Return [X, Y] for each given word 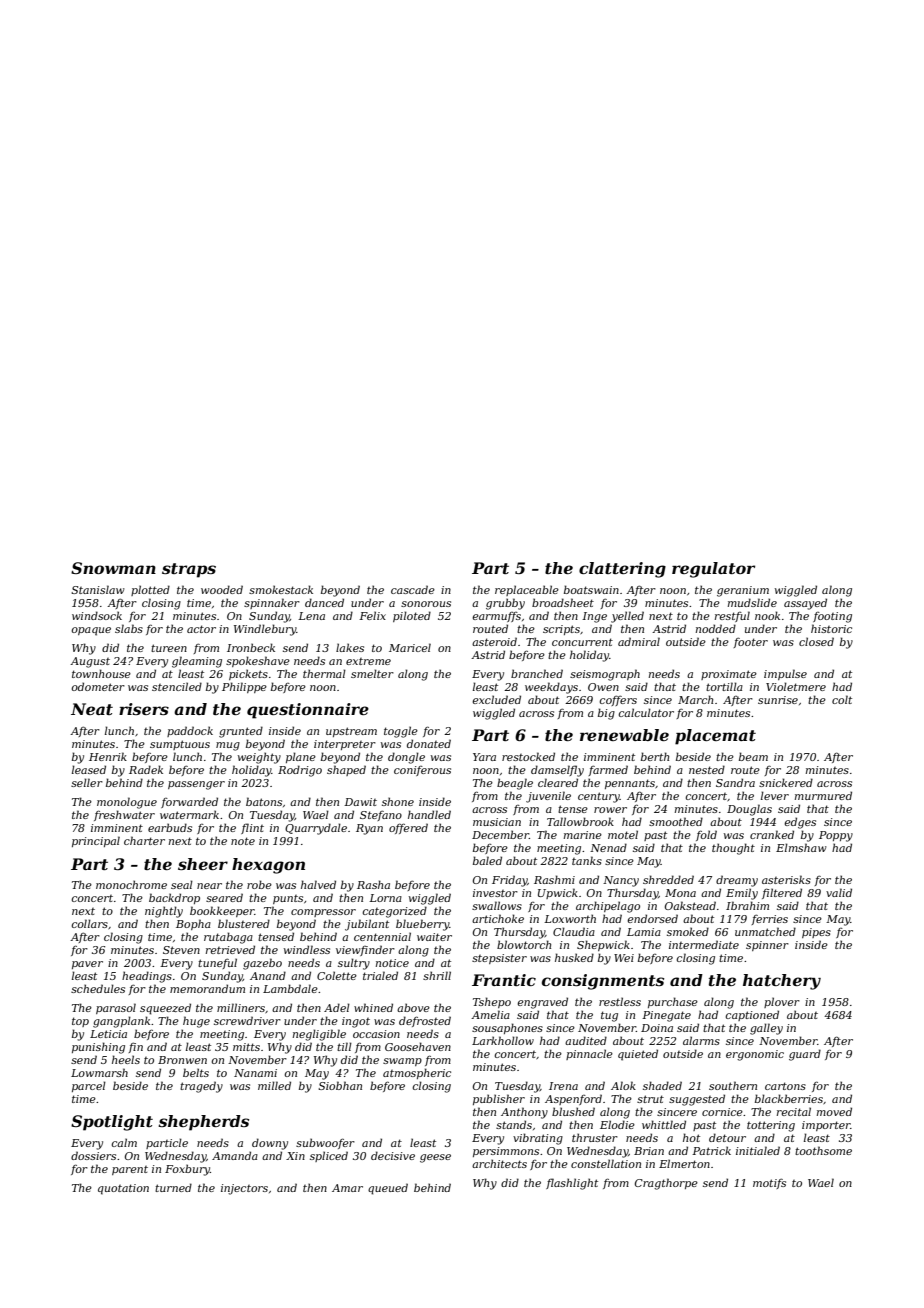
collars [89, 923]
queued [388, 1189]
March [695, 699]
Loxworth [570, 918]
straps [189, 570]
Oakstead [690, 905]
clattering [622, 570]
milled [274, 1085]
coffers [618, 700]
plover [782, 1002]
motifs [769, 1183]
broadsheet [563, 602]
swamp [402, 1062]
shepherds [203, 1123]
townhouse [101, 673]
